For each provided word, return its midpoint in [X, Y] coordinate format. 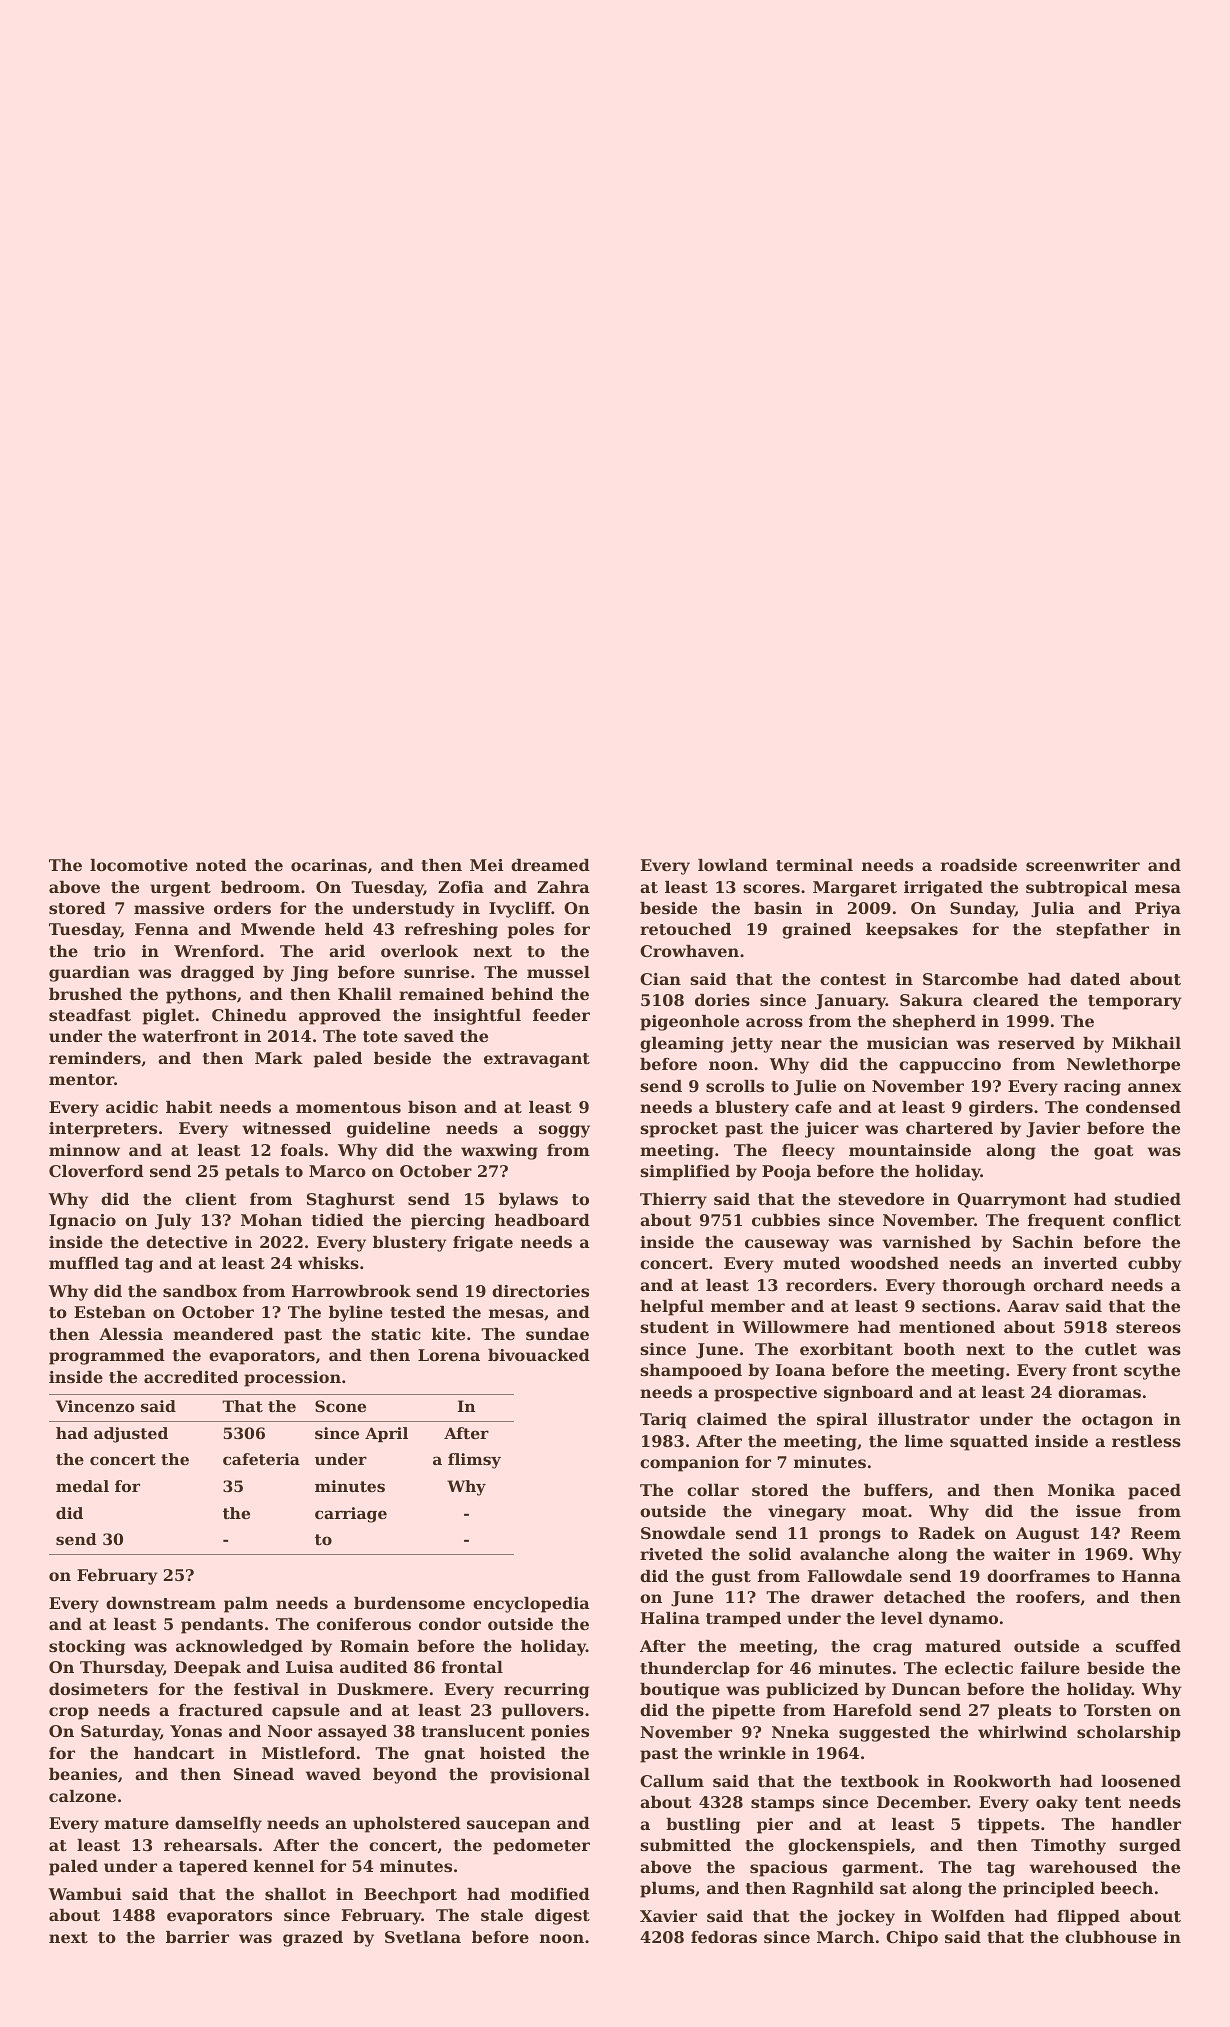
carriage [351, 1515]
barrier [197, 1937]
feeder [561, 1015]
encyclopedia [531, 1605]
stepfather [1102, 931]
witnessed [286, 1128]
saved [429, 1036]
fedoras [724, 1937]
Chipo [912, 1939]
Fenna [162, 929]
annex [1154, 1087]
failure [1050, 1668]
